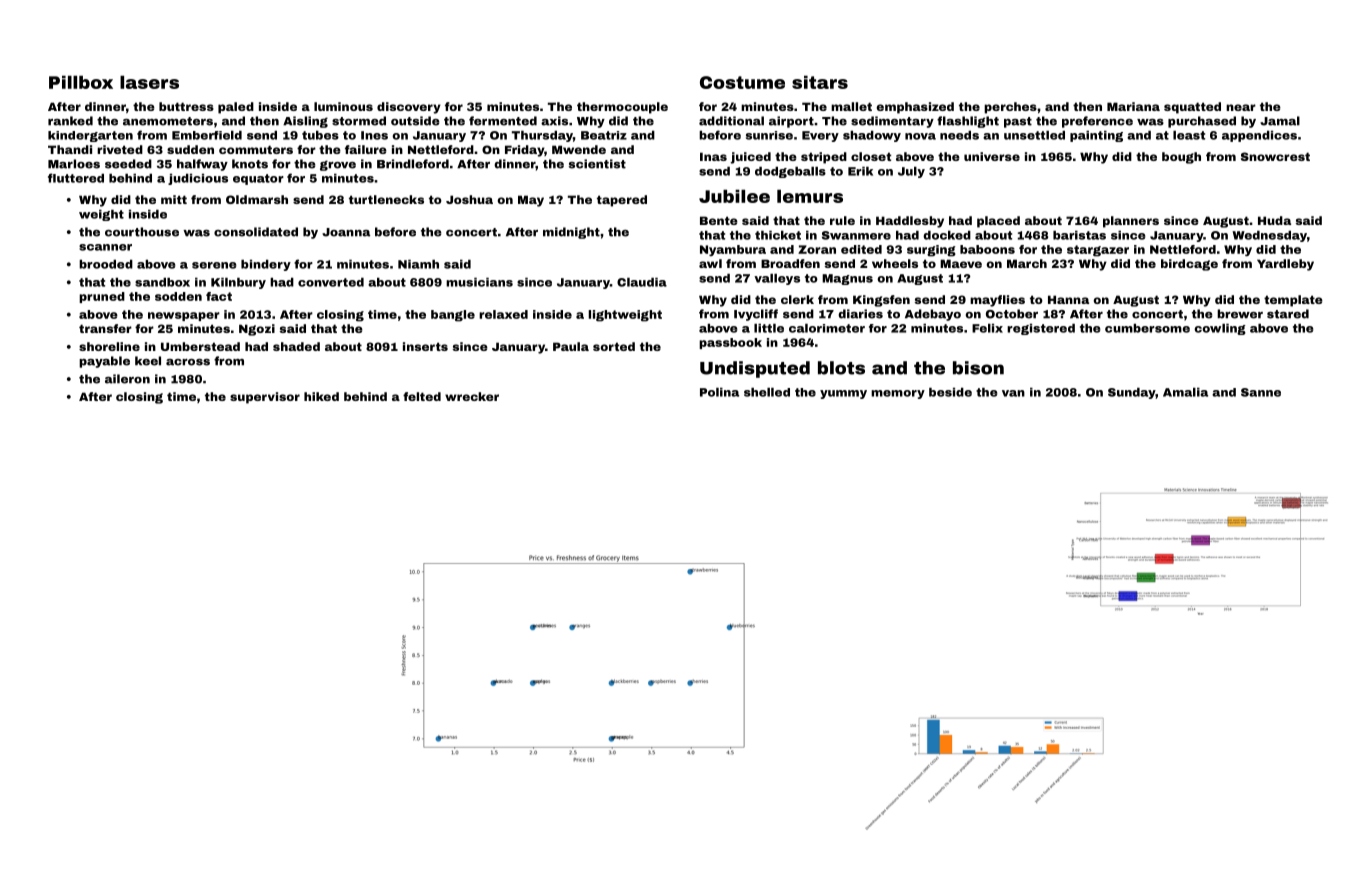  What do you see at coordinates (1220, 329) in the screenshot?
I see `cowling` at bounding box center [1220, 329].
